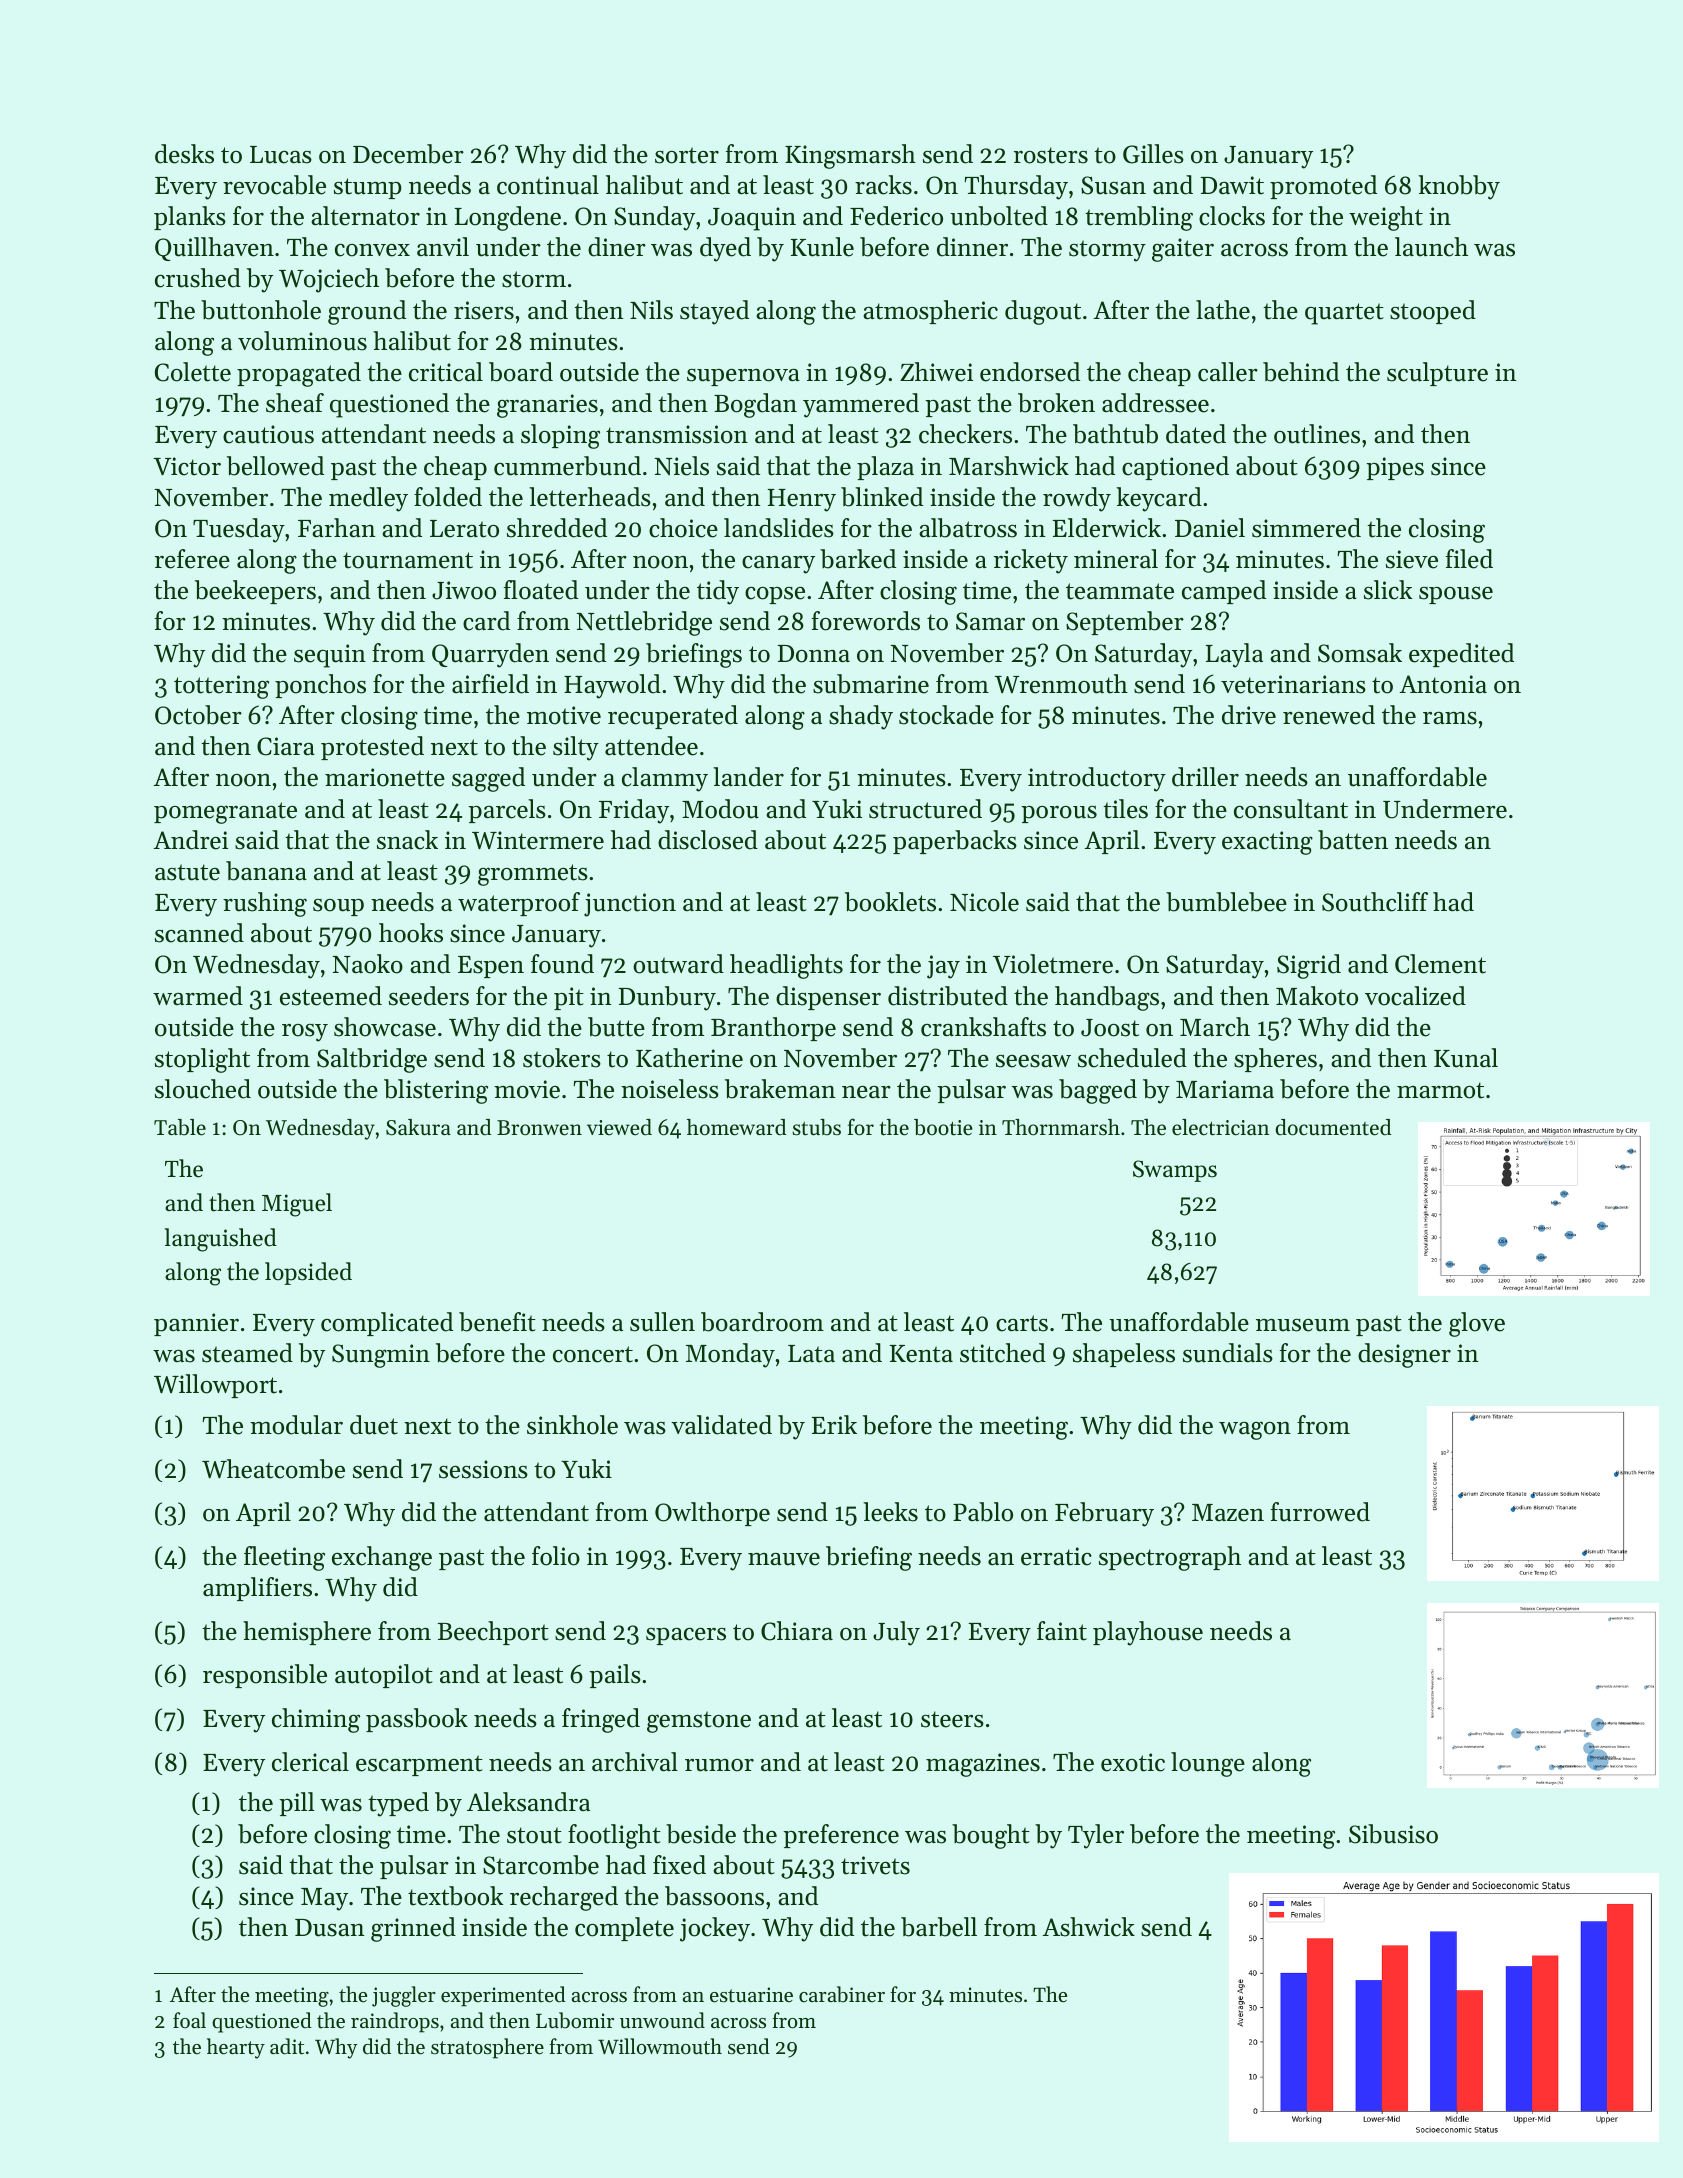  Describe the element at coordinates (1306, 528) in the image. I see `simmered` at that location.
